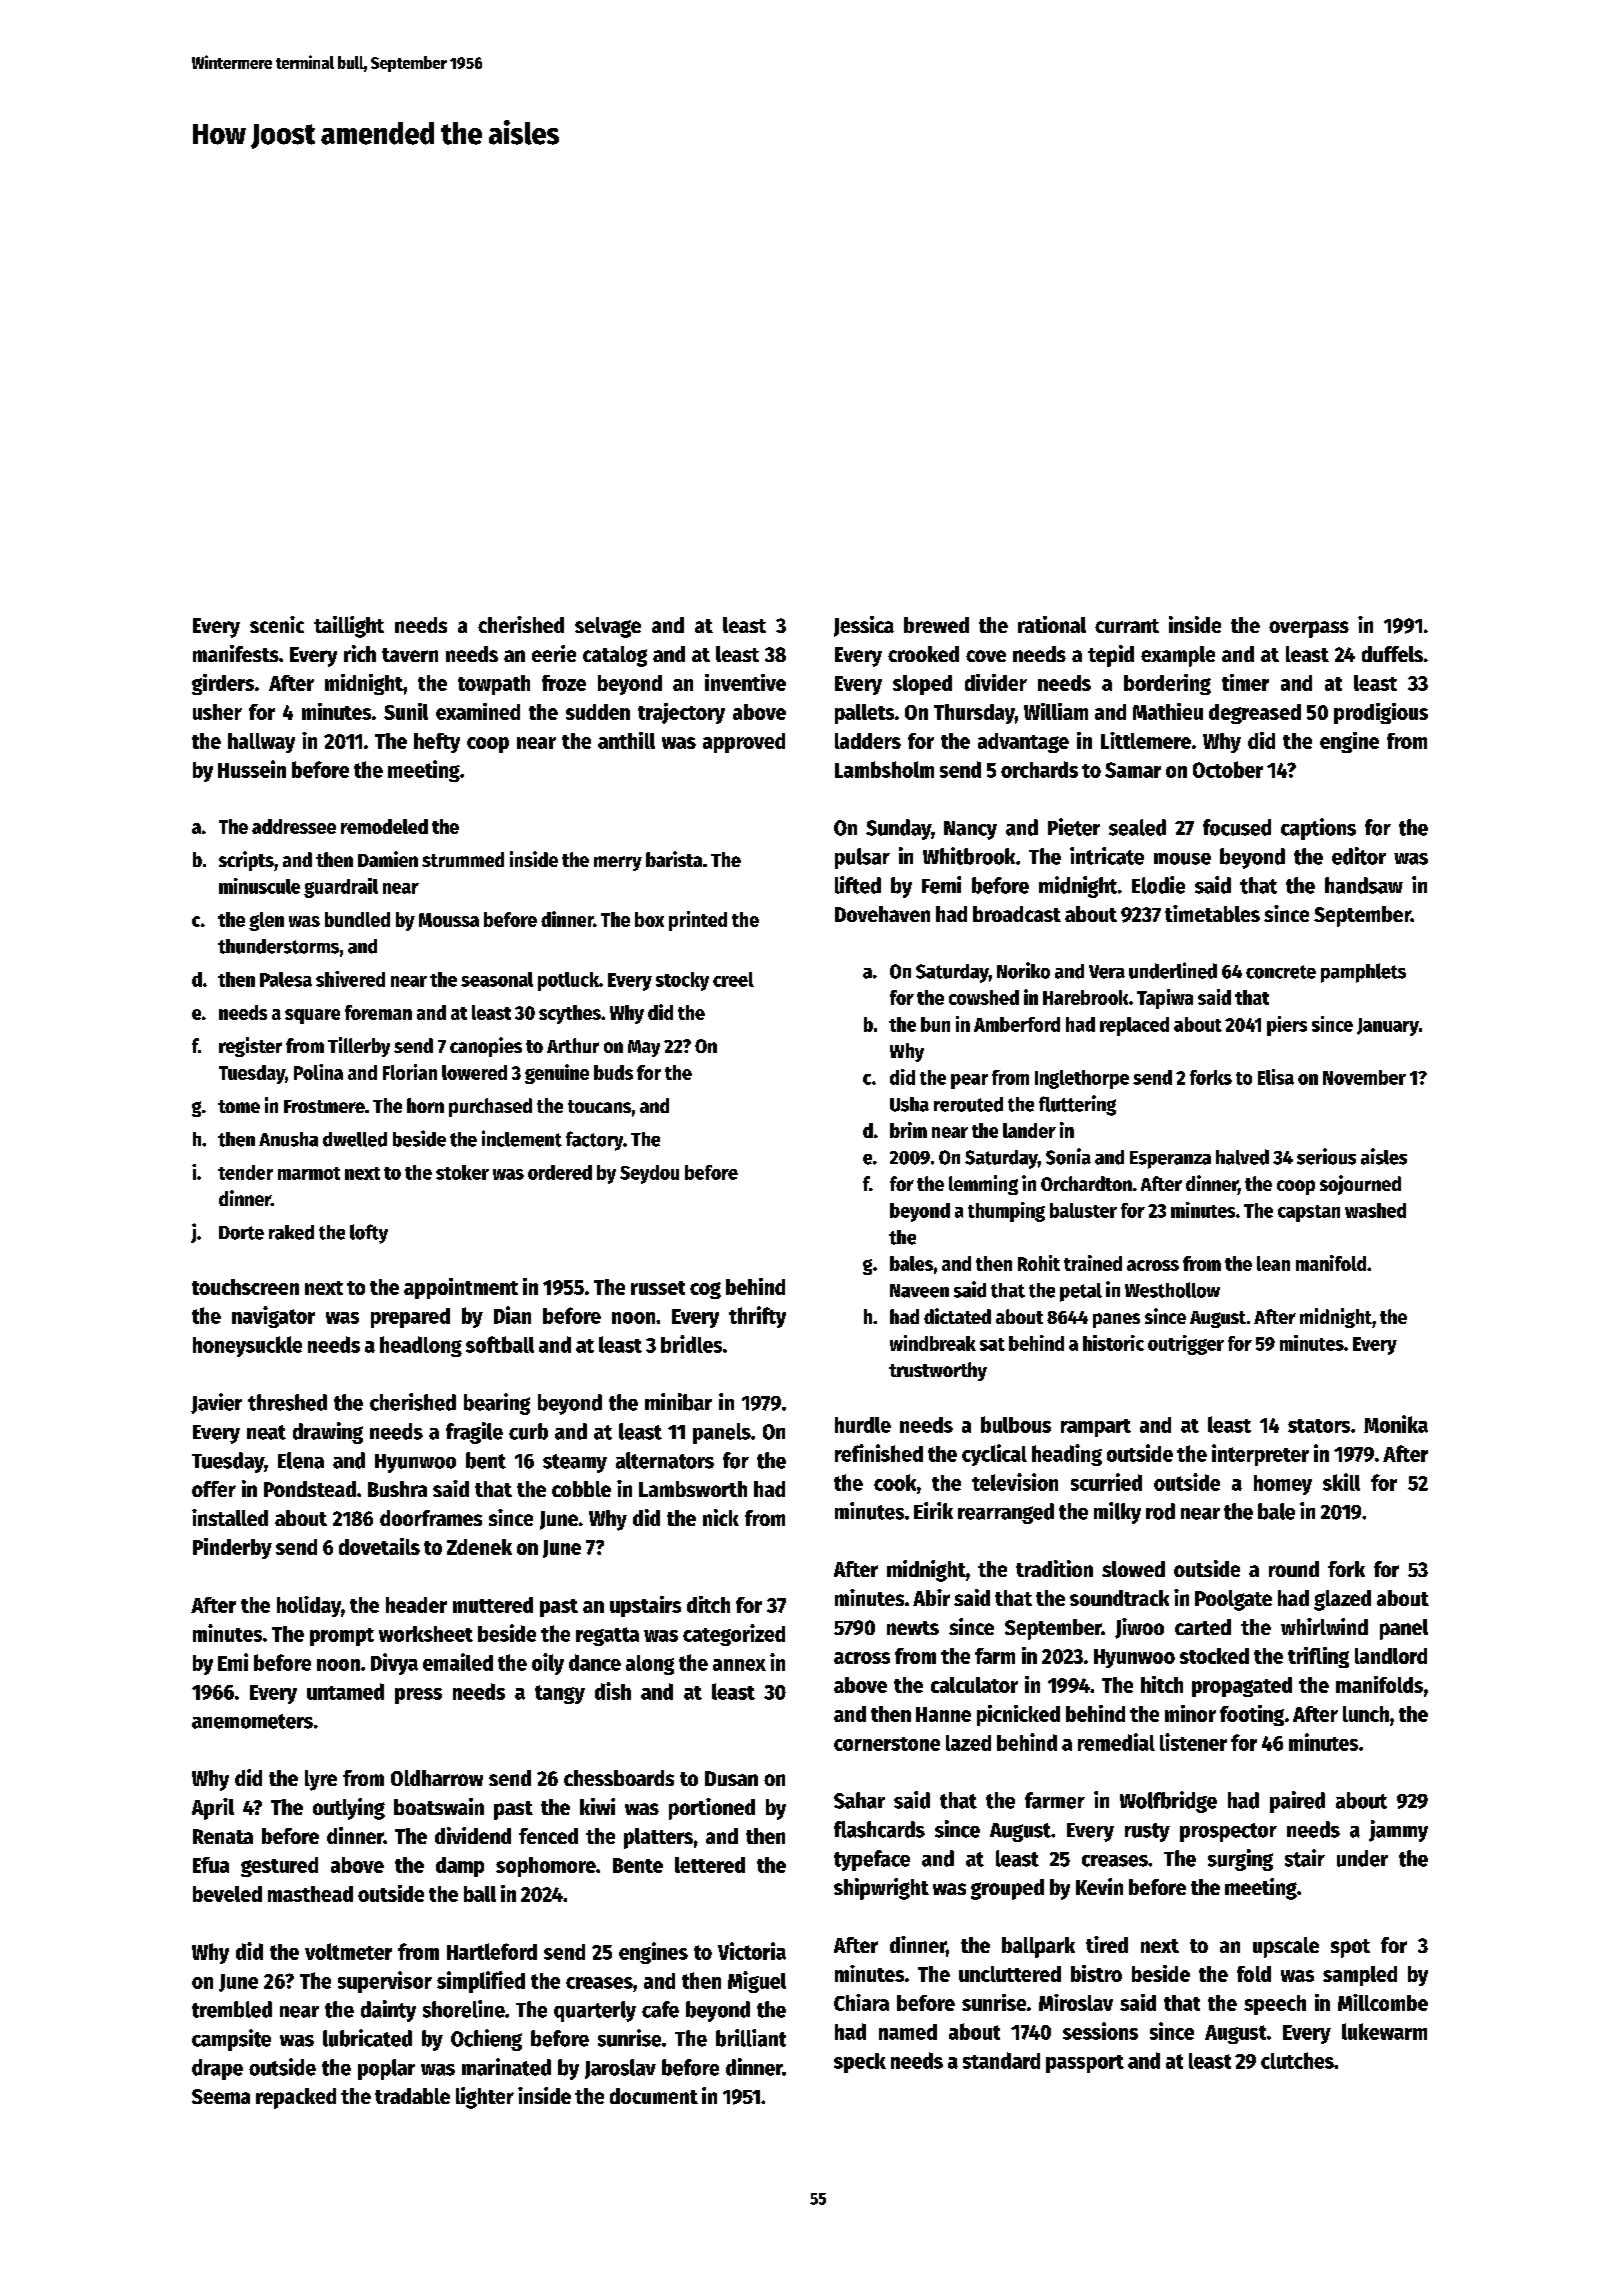  What do you see at coordinates (681, 713) in the page?
I see `trajectory` at bounding box center [681, 713].
